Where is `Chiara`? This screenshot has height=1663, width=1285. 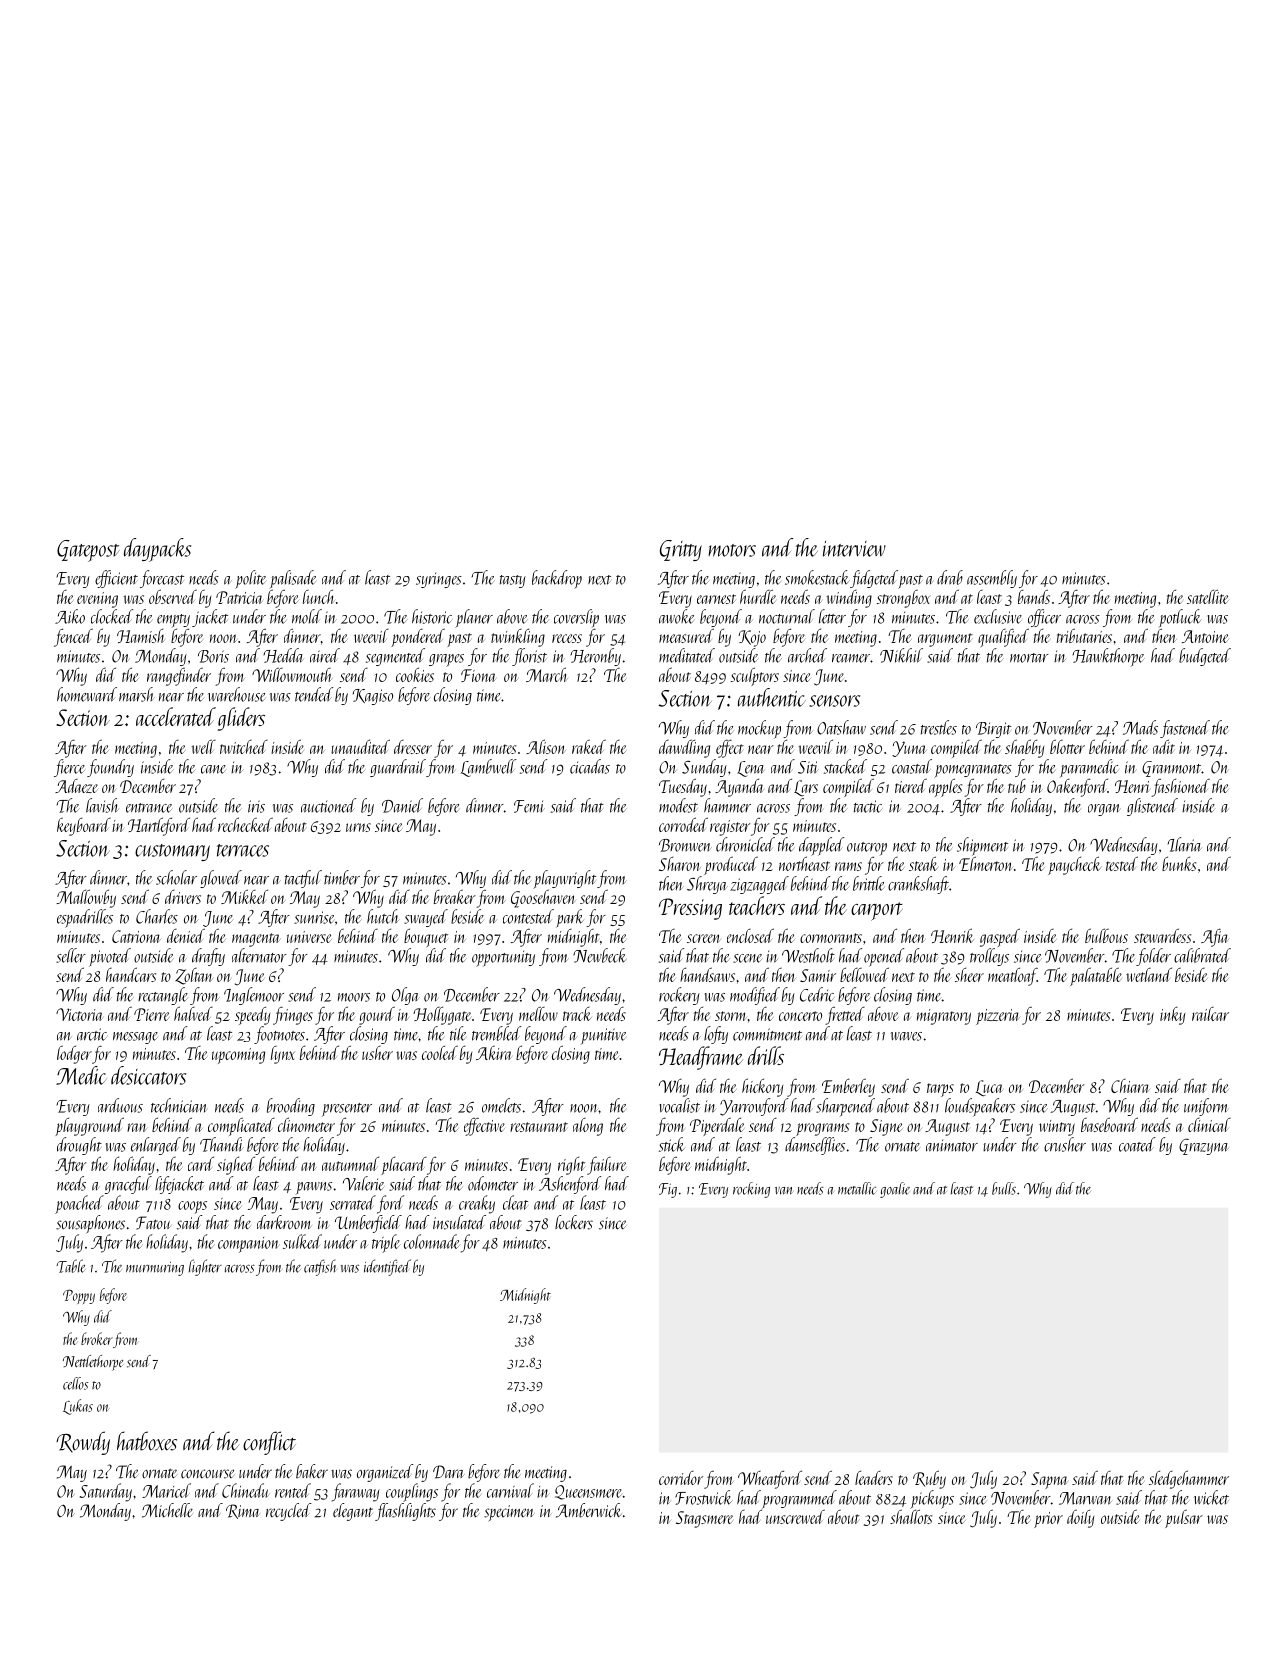 Chiara is located at coordinates (1130, 1086).
